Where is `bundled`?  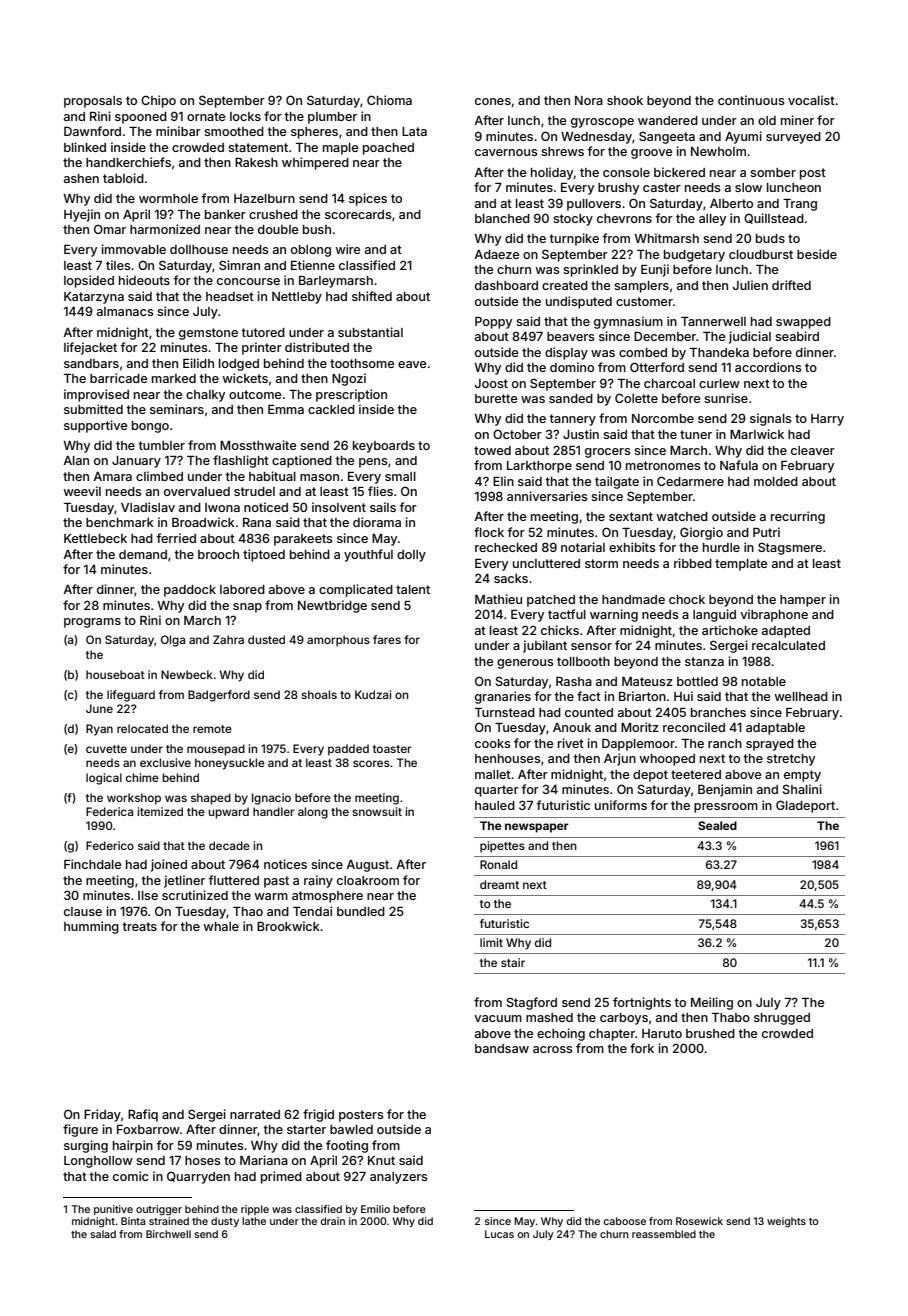 bundled is located at coordinates (361, 911).
